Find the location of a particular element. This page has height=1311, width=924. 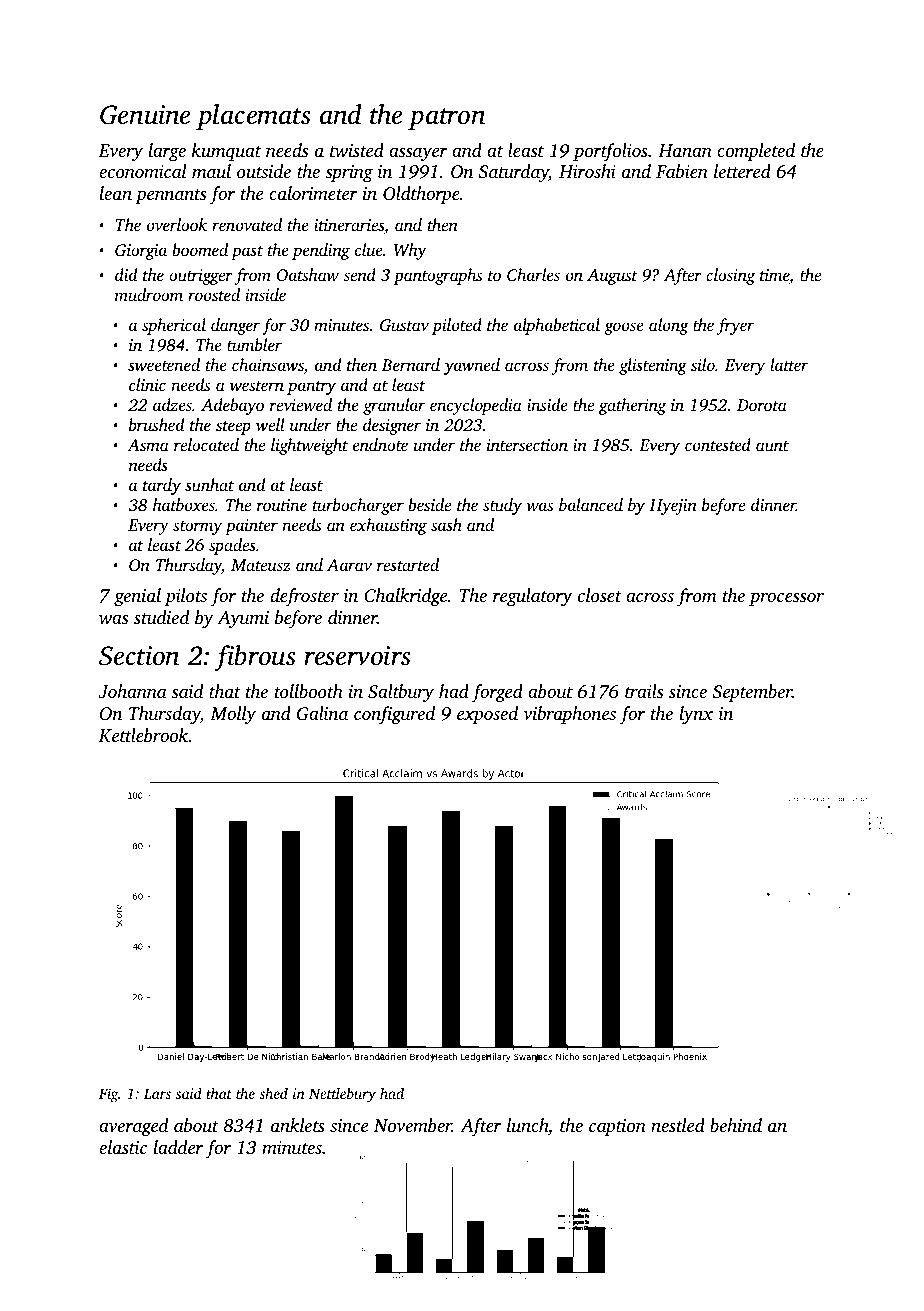

caption is located at coordinates (617, 1127).
